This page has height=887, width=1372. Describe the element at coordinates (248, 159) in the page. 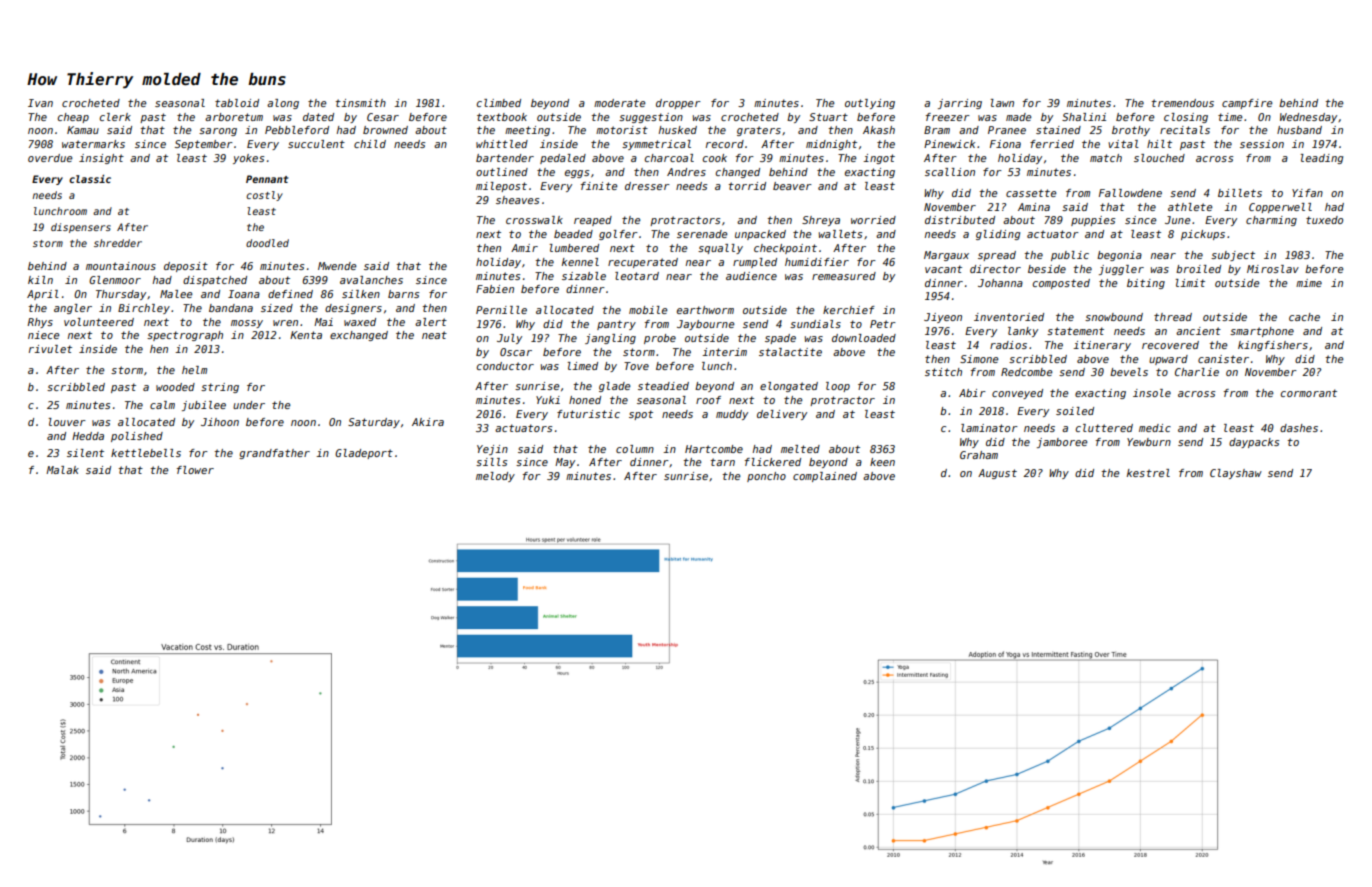

I see `yokes` at that location.
